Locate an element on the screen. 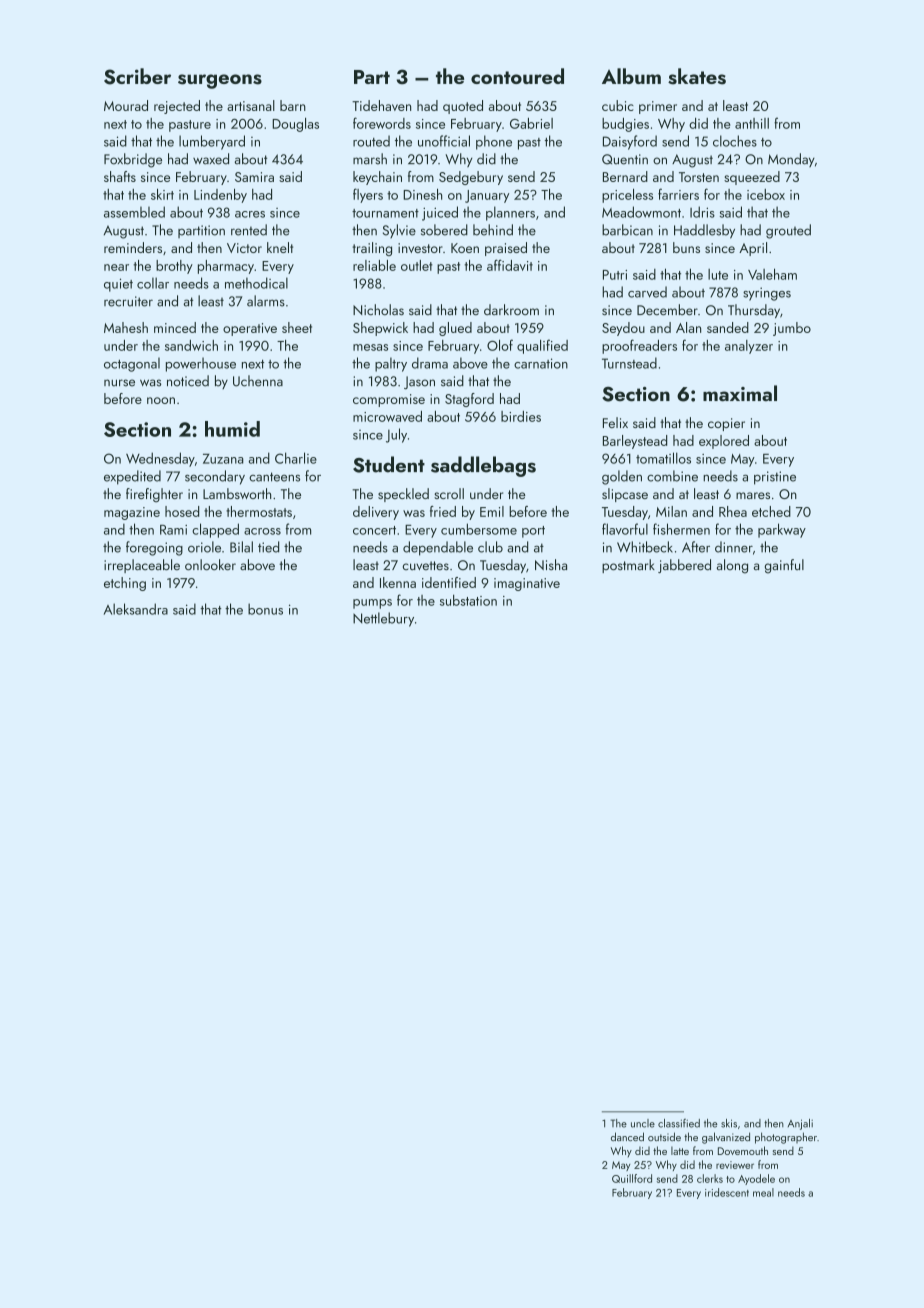 This screenshot has height=1308, width=924. scroll is located at coordinates (449, 493).
